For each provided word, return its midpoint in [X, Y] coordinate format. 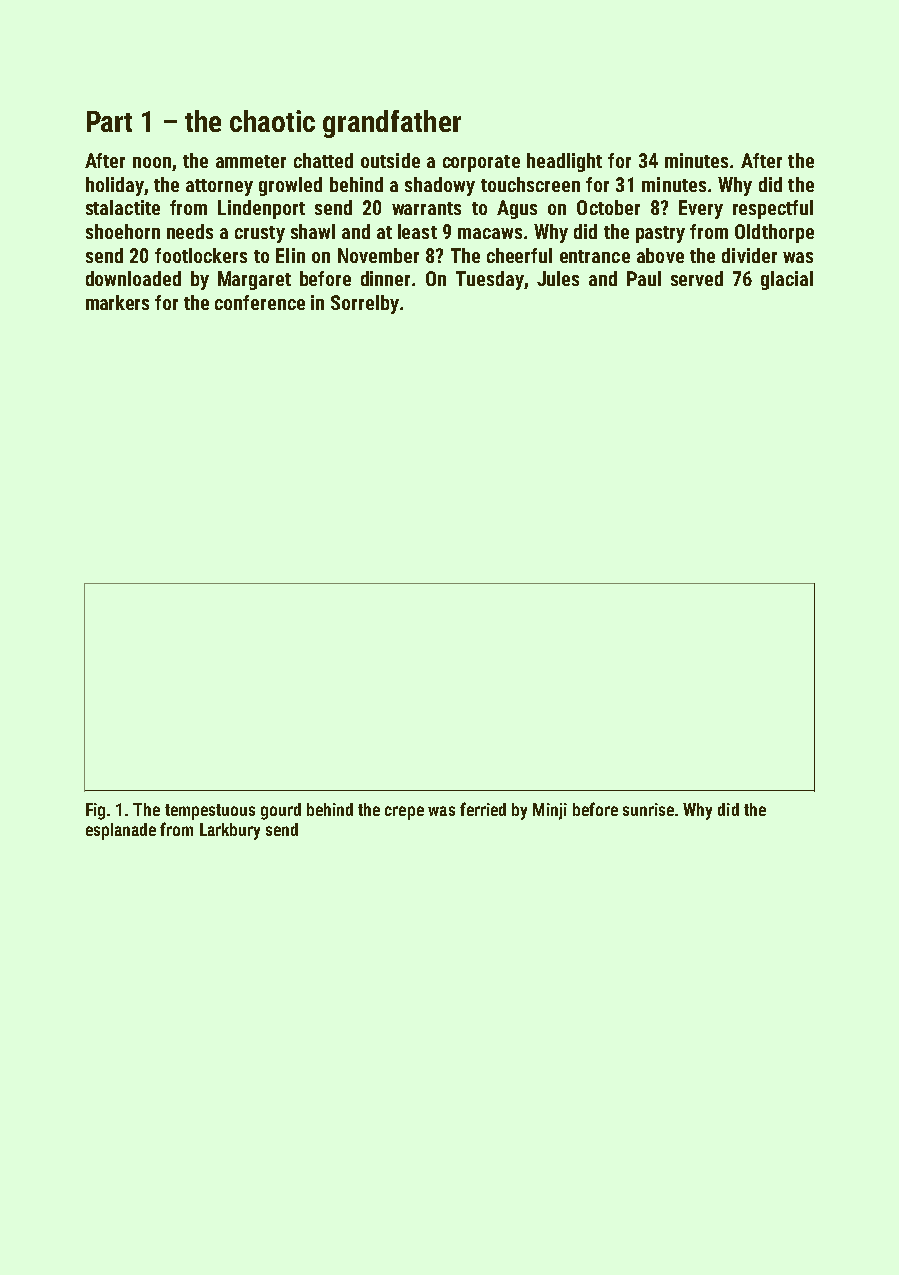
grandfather [392, 124]
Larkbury [230, 831]
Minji [550, 811]
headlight [564, 162]
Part [109, 121]
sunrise [648, 809]
